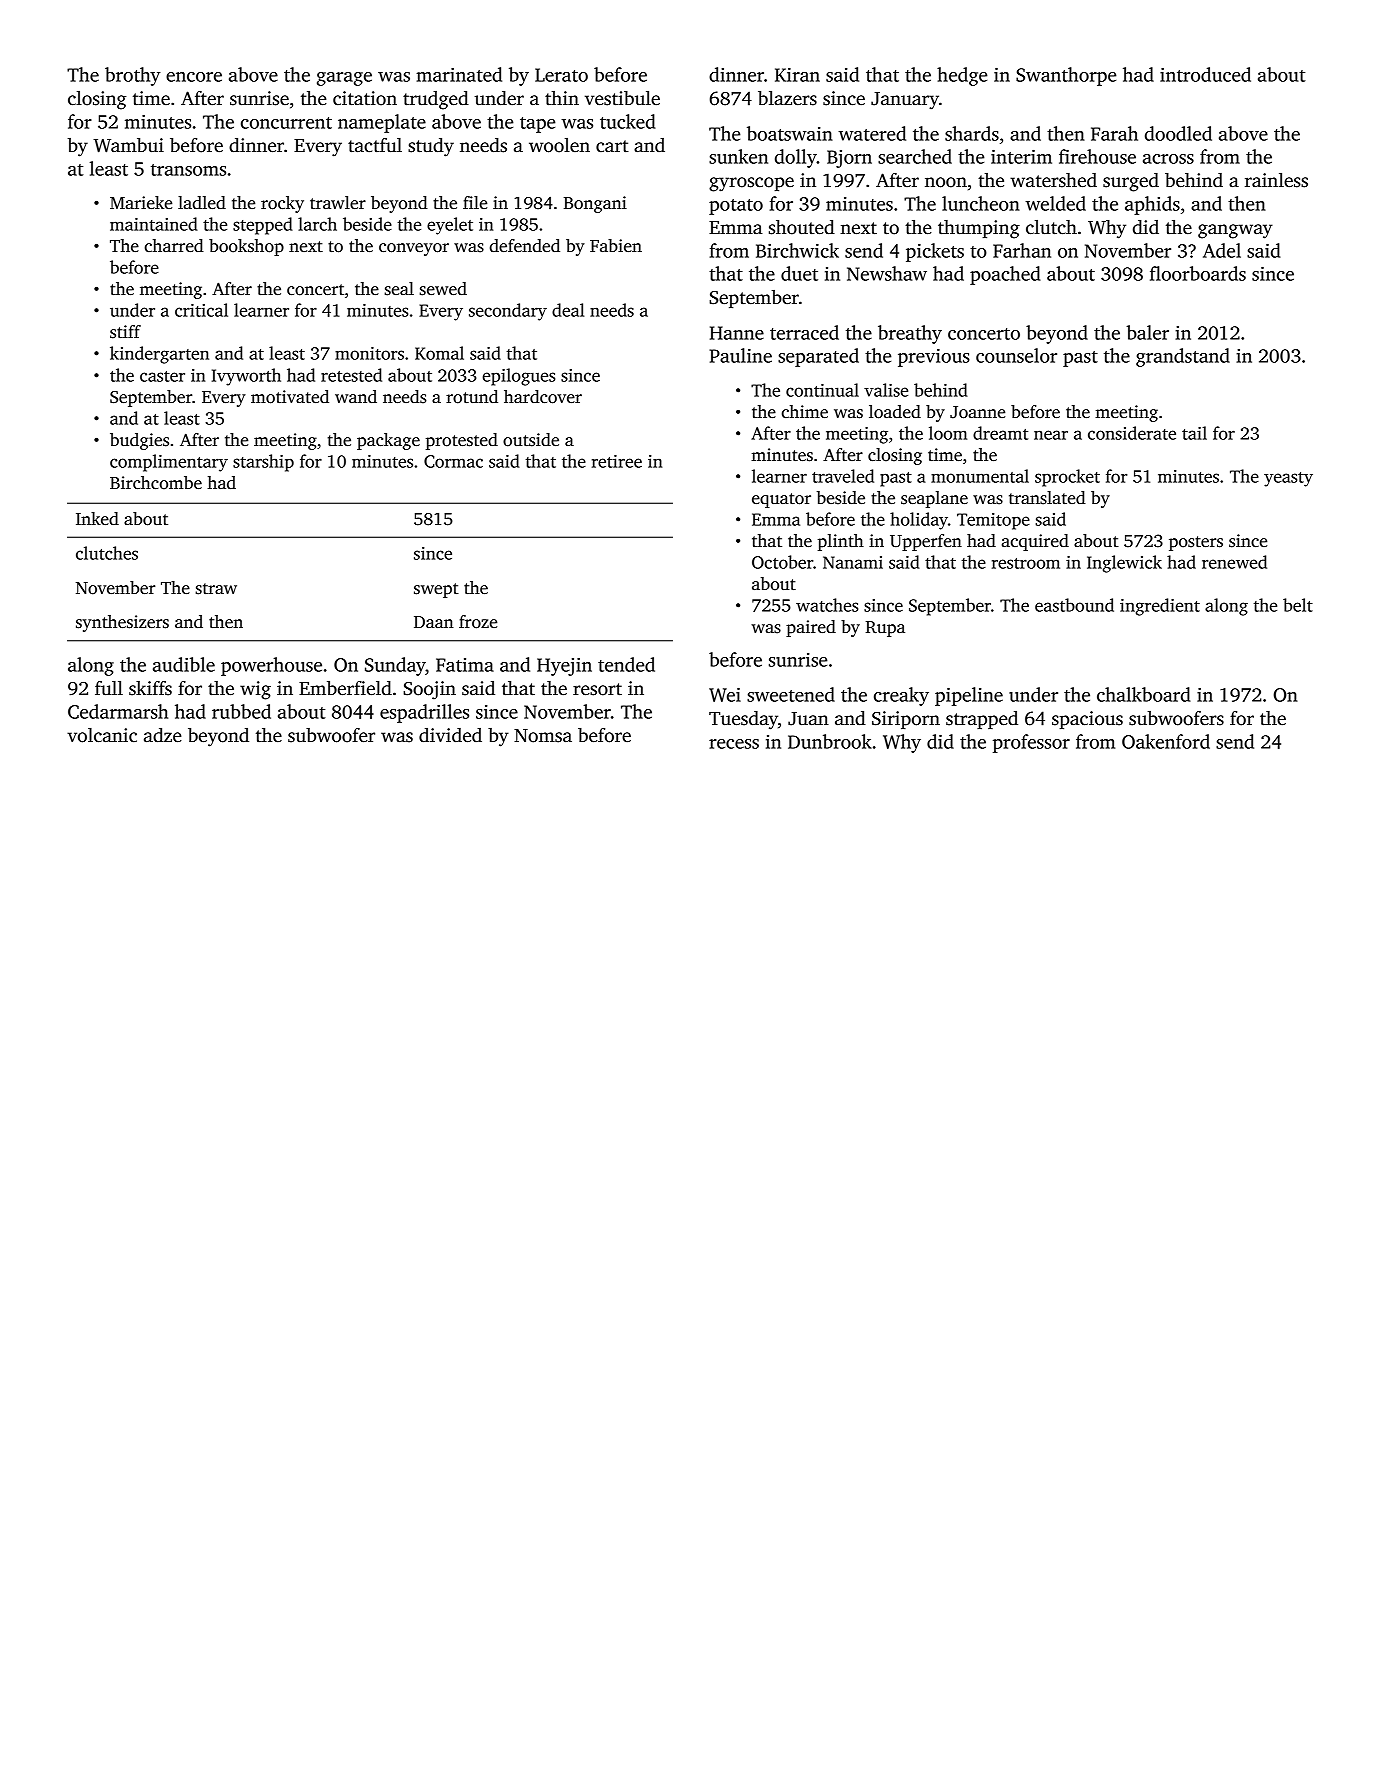 This document has height=1788, width=1382. What do you see at coordinates (459, 74) in the document?
I see `marinated` at bounding box center [459, 74].
